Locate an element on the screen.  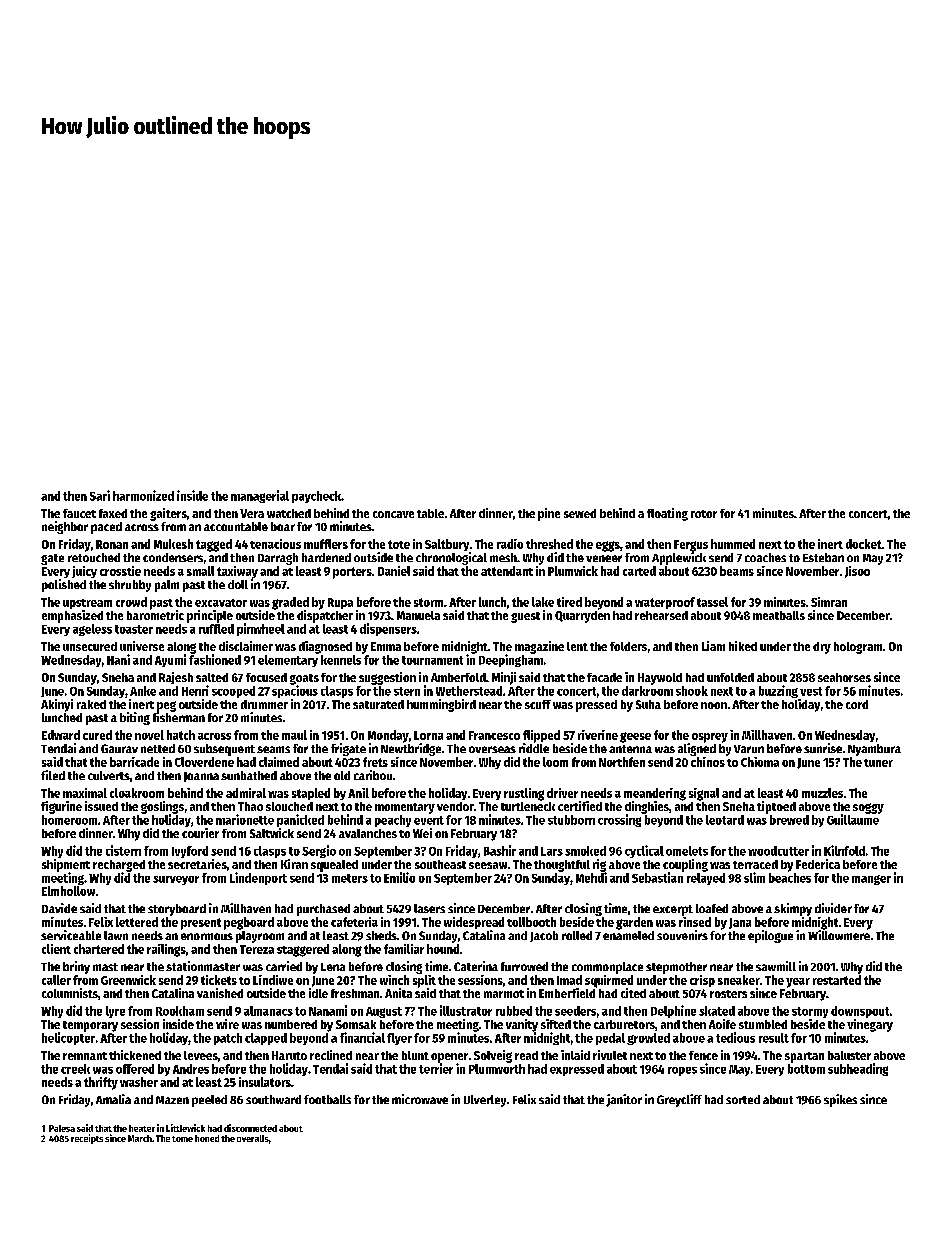
sewed is located at coordinates (580, 513).
